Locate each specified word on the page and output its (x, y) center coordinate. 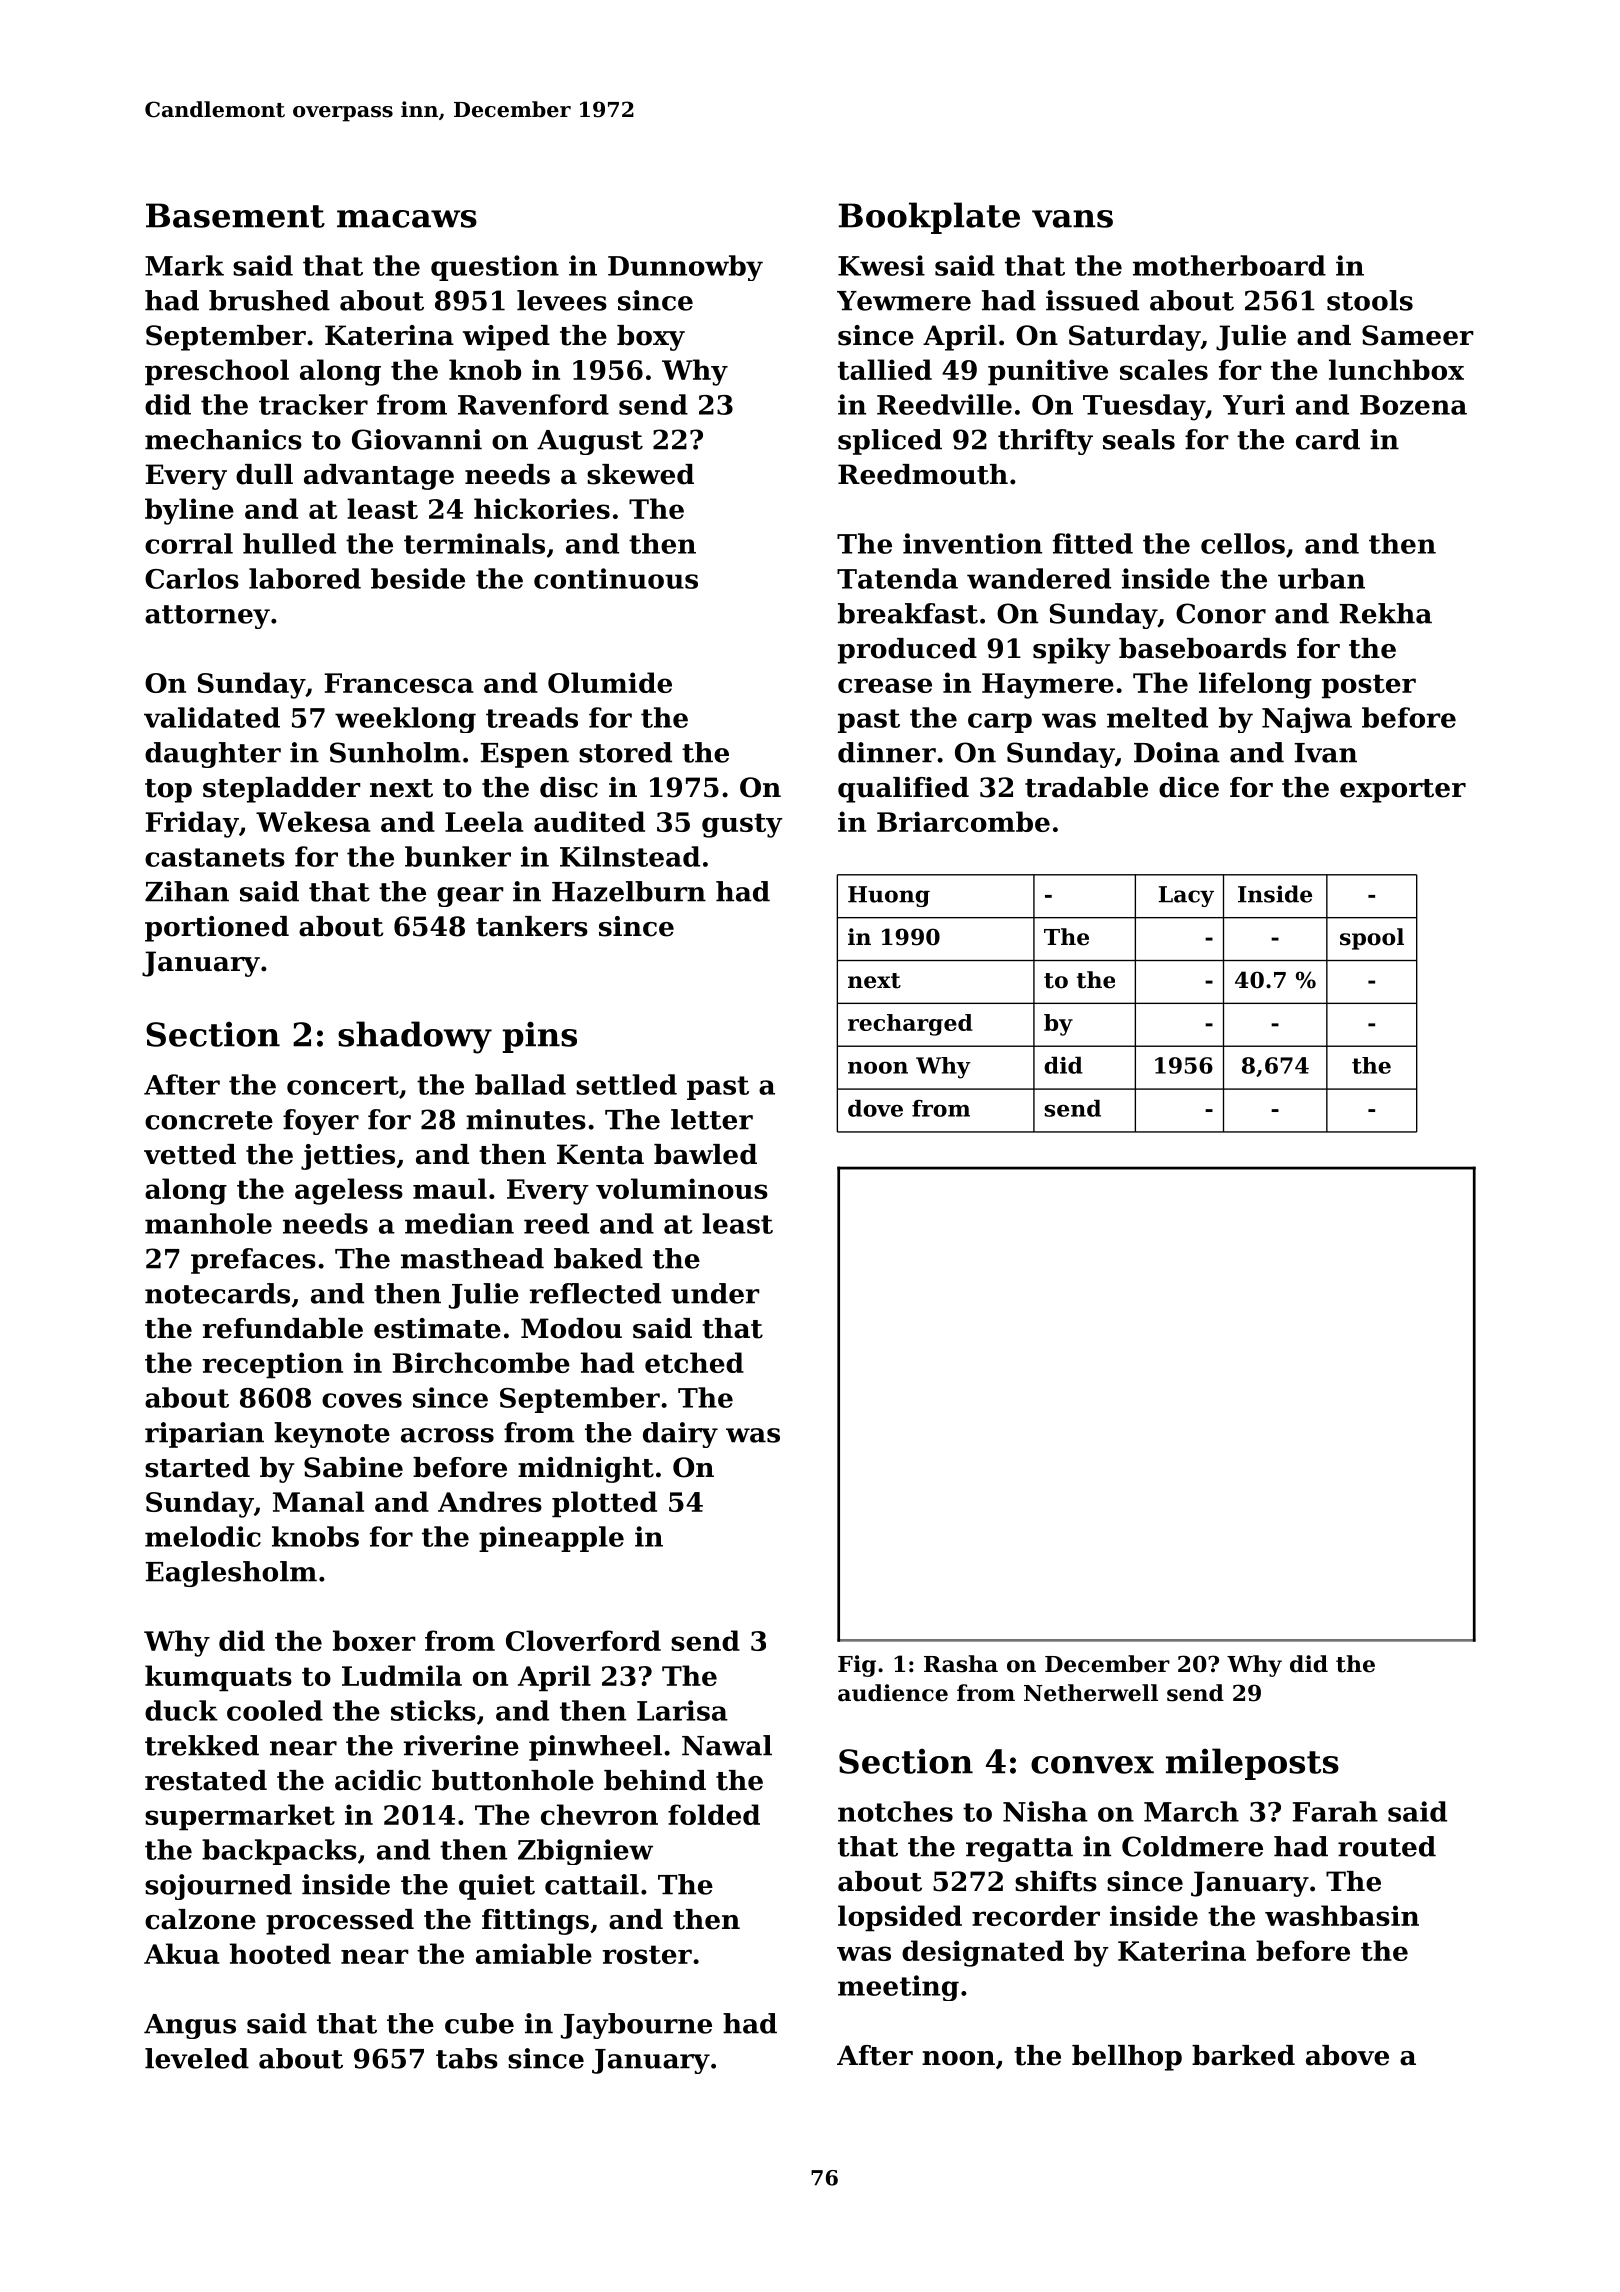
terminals (474, 543)
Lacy (1186, 896)
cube (479, 2023)
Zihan (187, 891)
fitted (1093, 543)
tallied (885, 369)
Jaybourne (636, 2026)
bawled (705, 1154)
